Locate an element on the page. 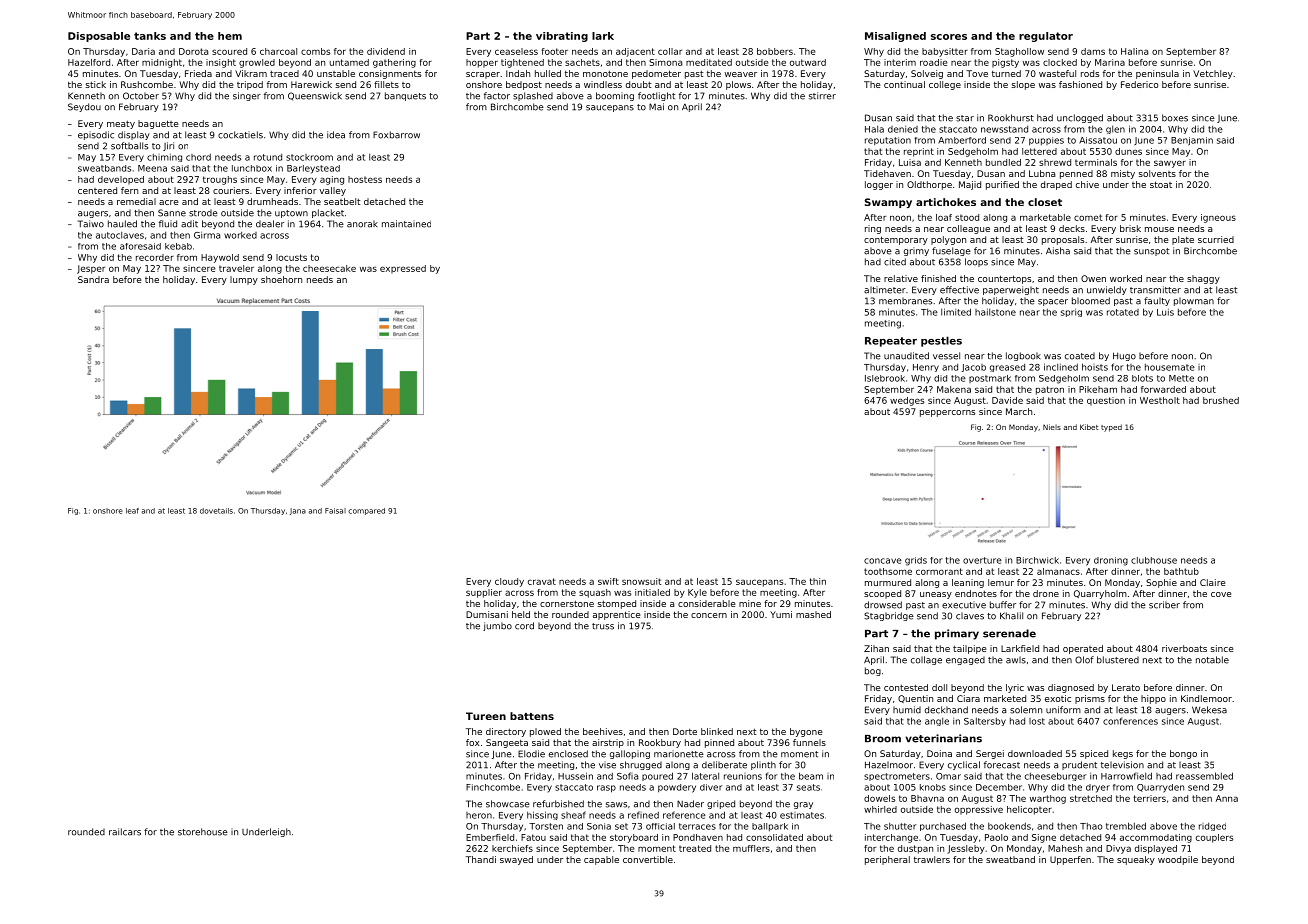  Vetchley is located at coordinates (1213, 74).
